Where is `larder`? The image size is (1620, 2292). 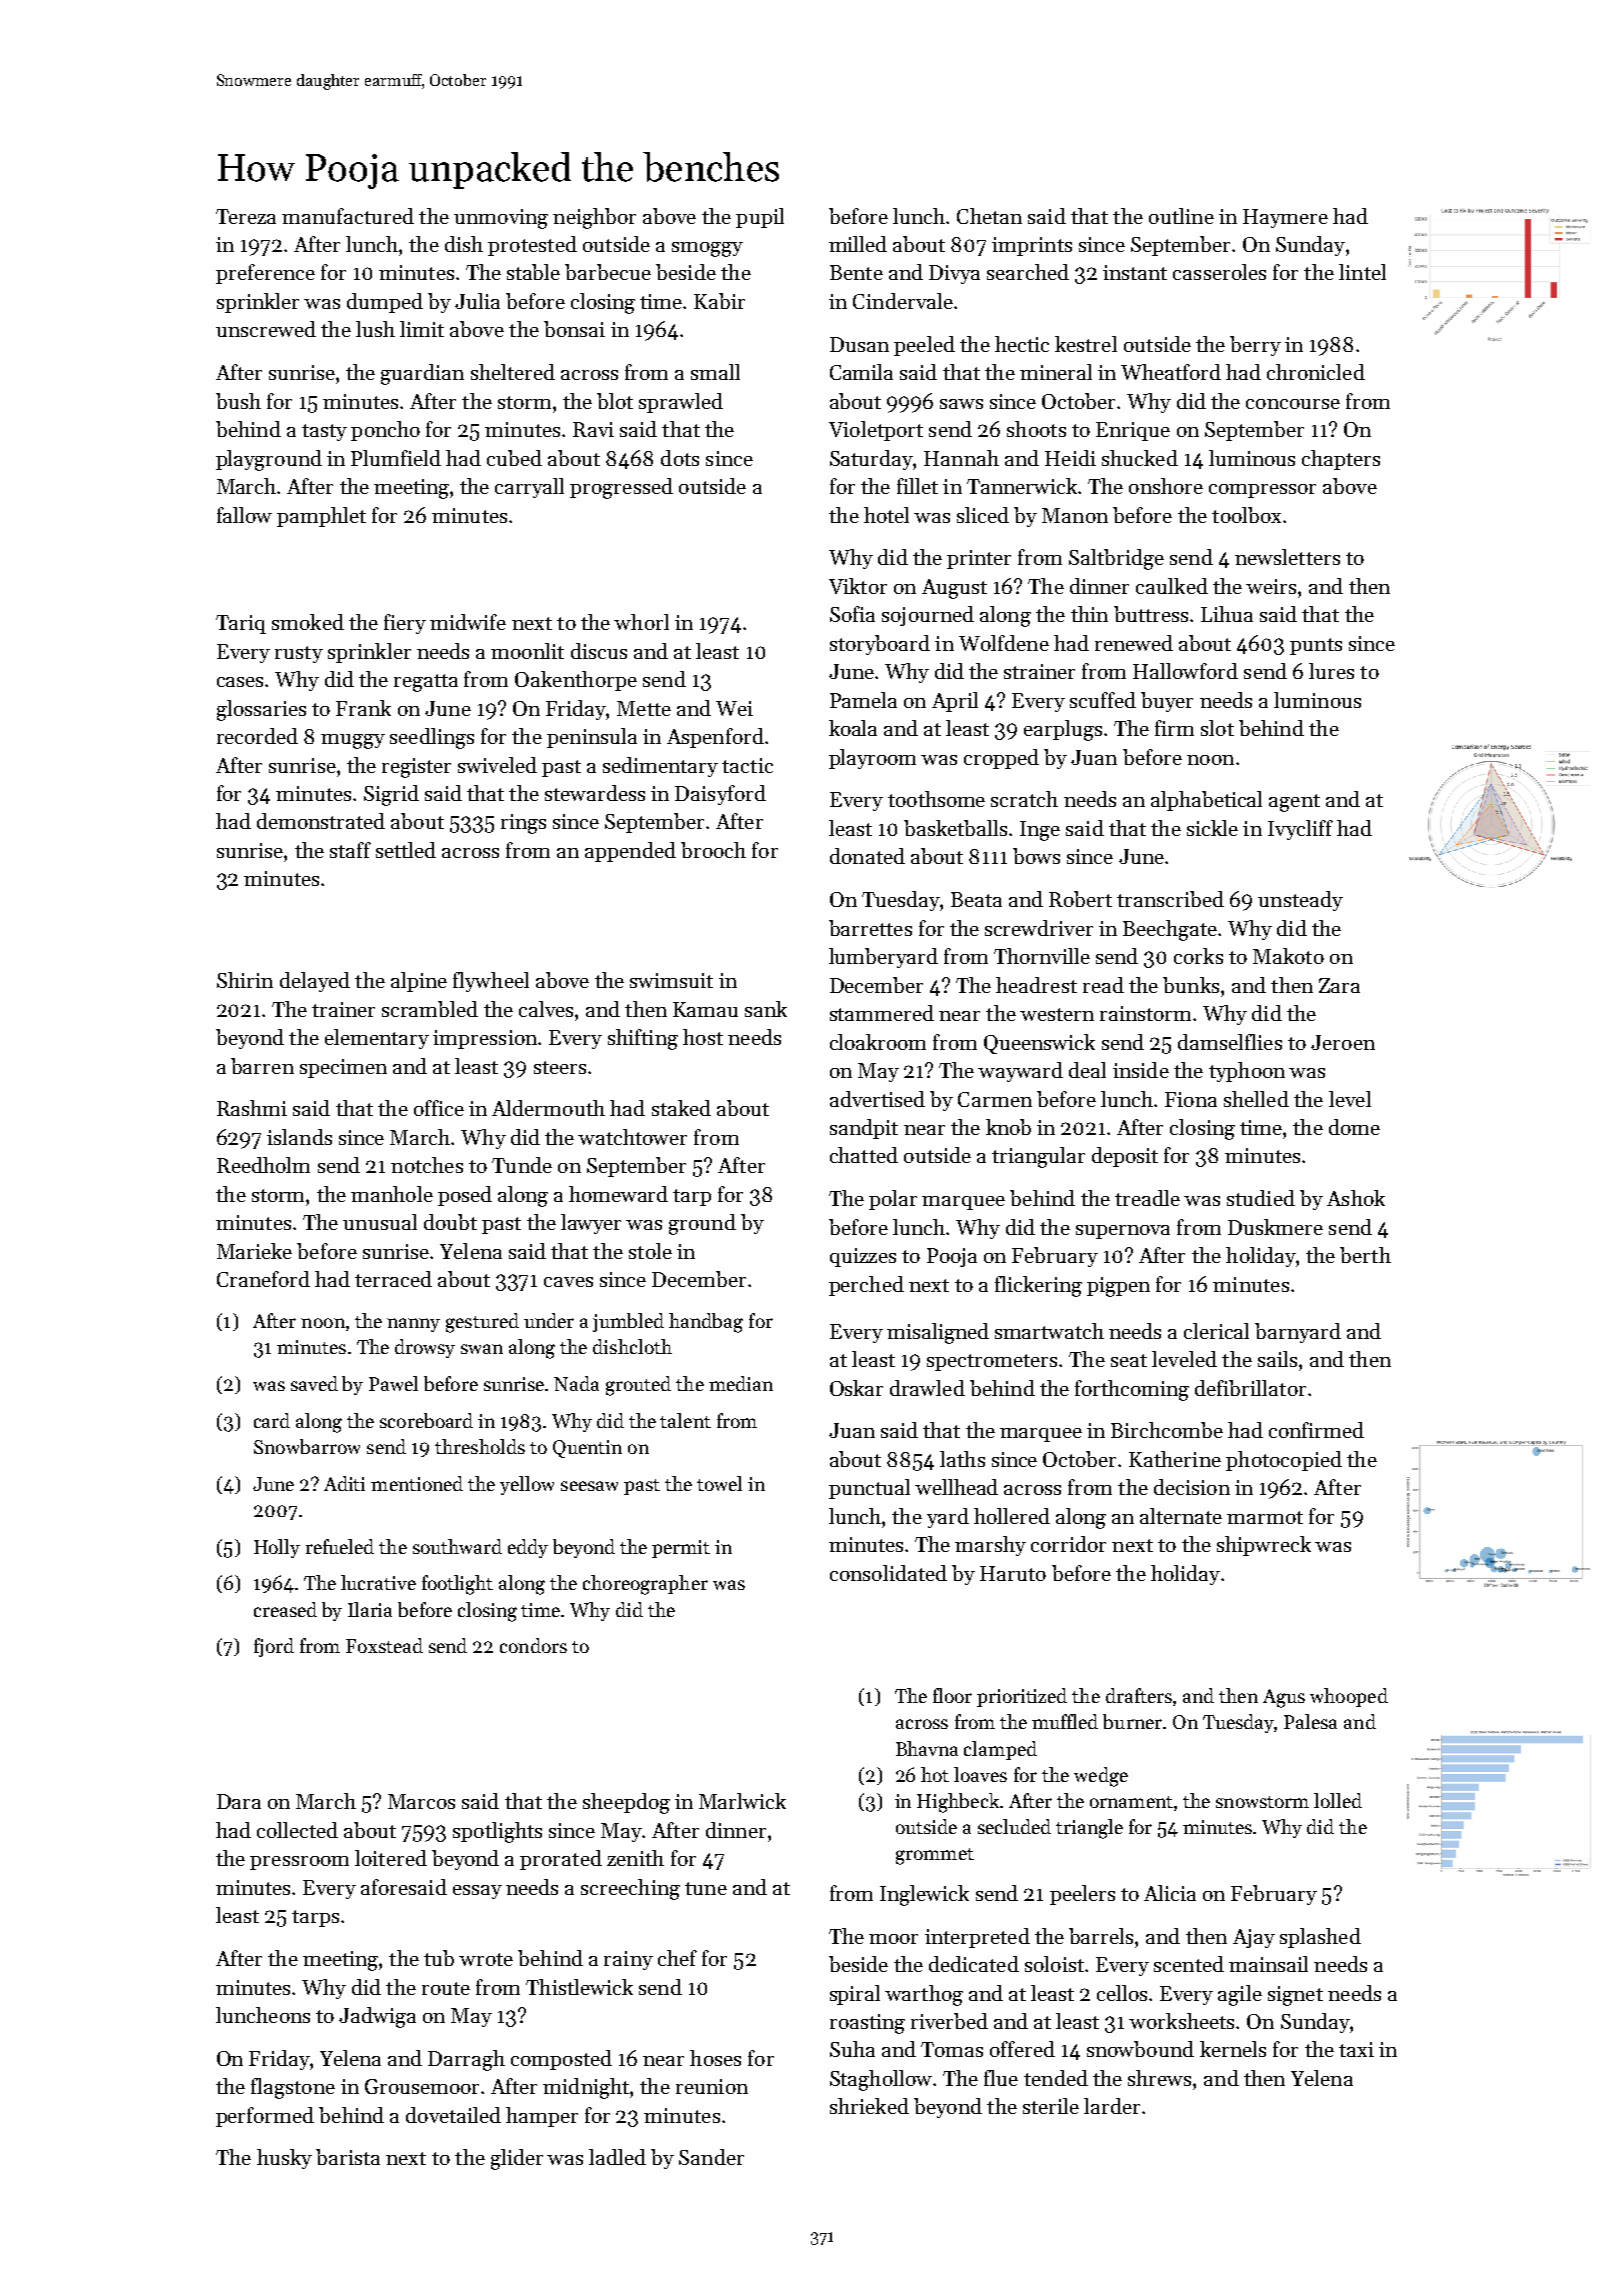 larder is located at coordinates (1112, 2106).
